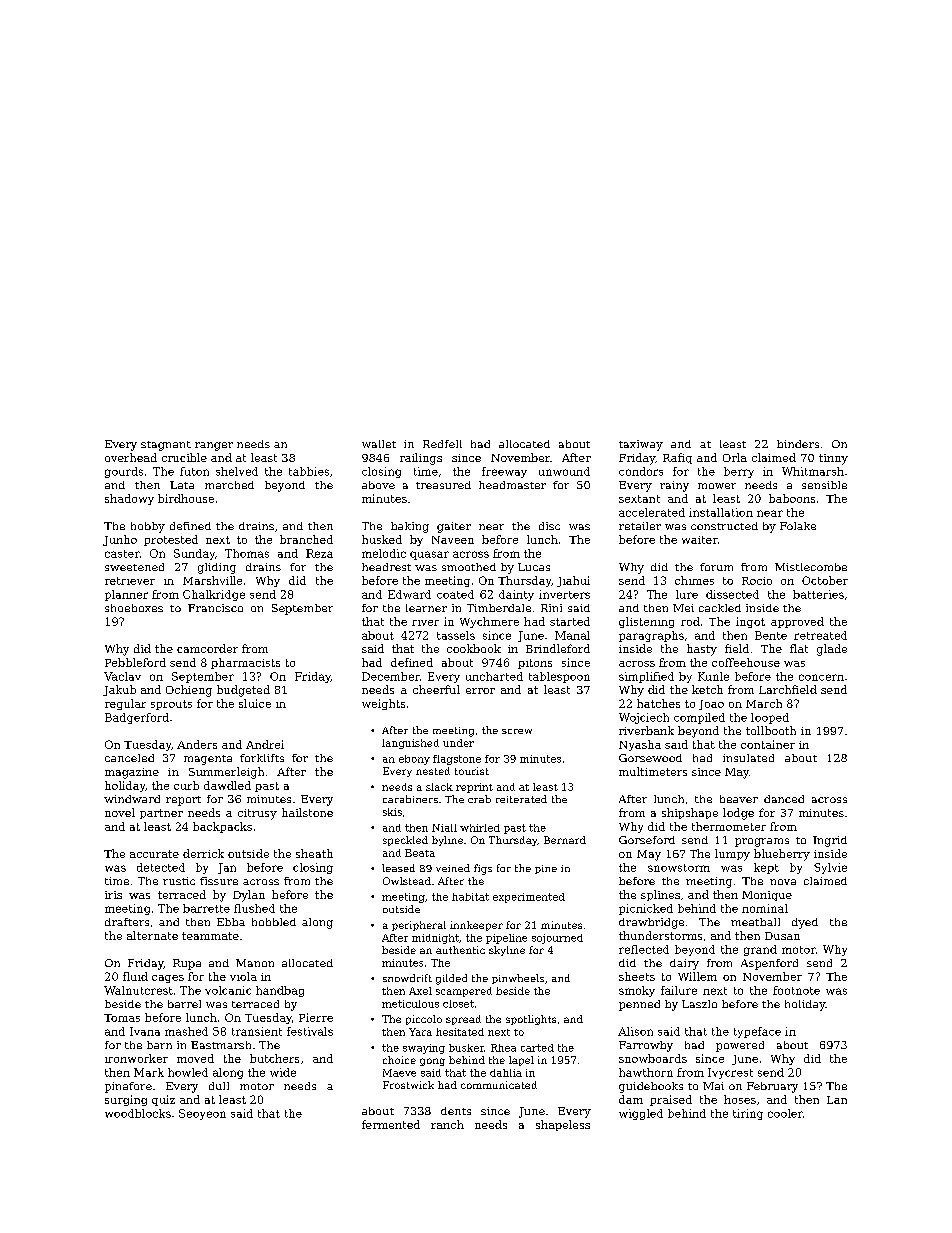 The height and width of the document is (1233, 952). Describe the element at coordinates (512, 485) in the document. I see `headmaster` at that location.
